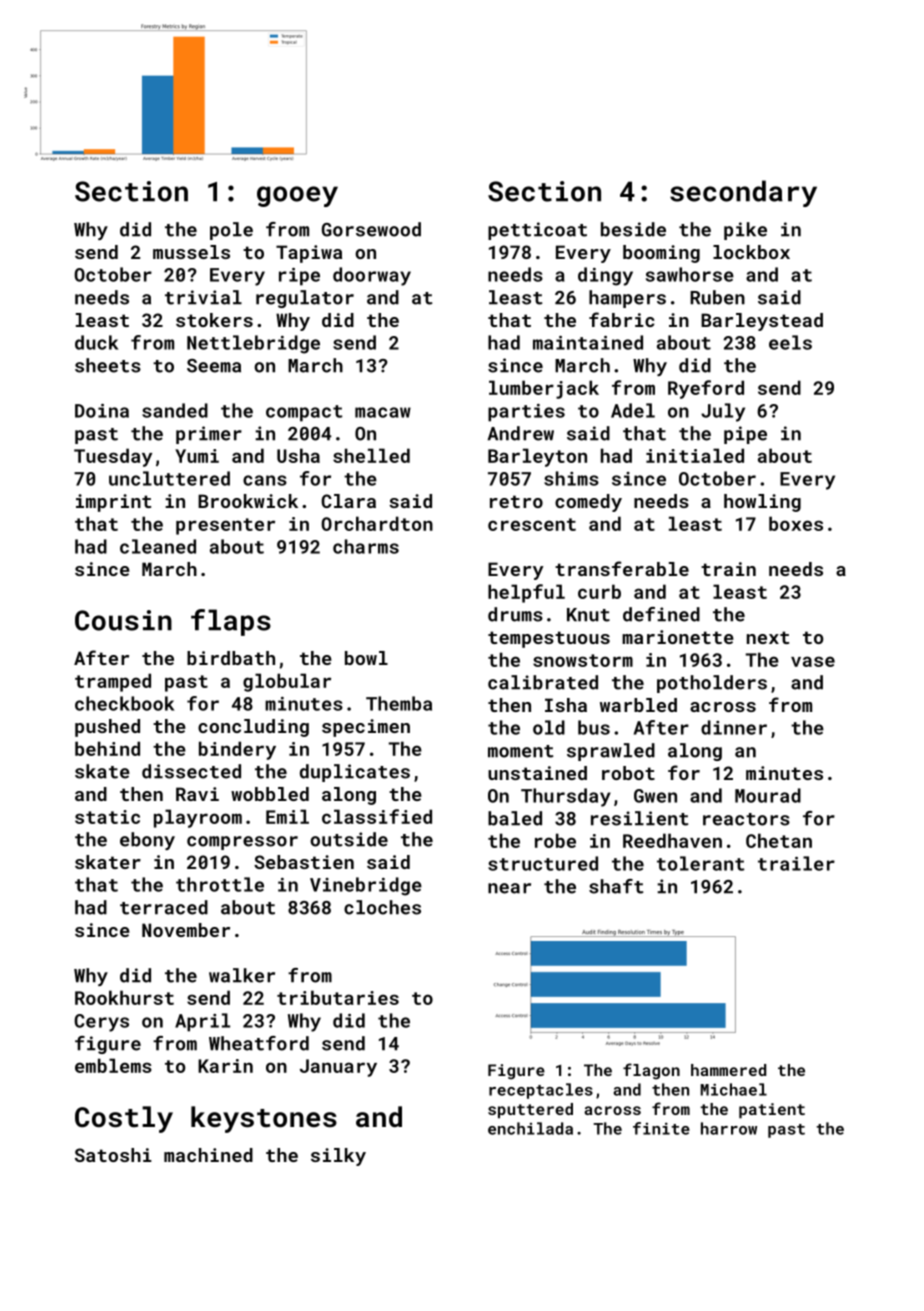 The height and width of the document is (1311, 924). I want to click on gooey, so click(297, 196).
